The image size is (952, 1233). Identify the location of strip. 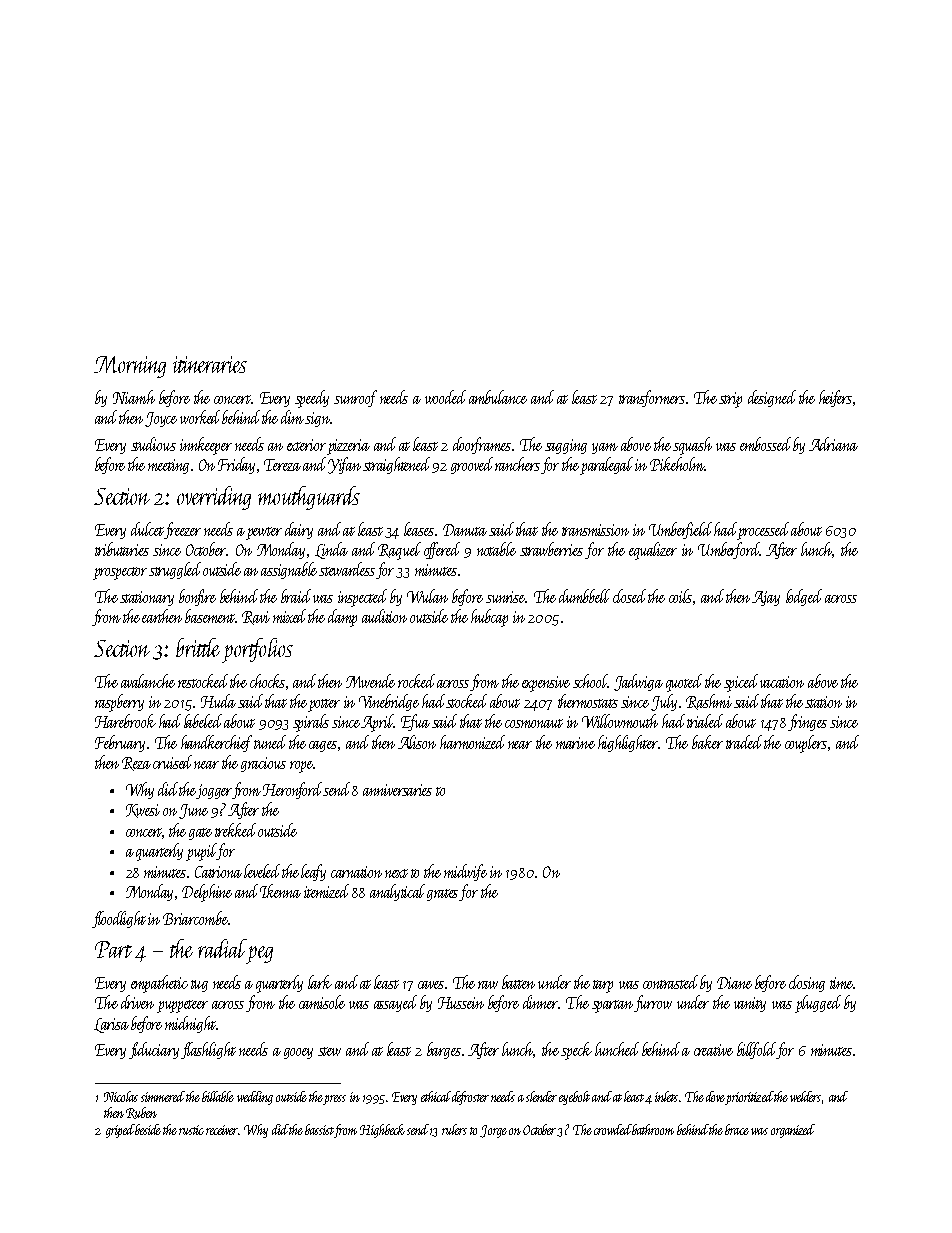
(730, 400).
